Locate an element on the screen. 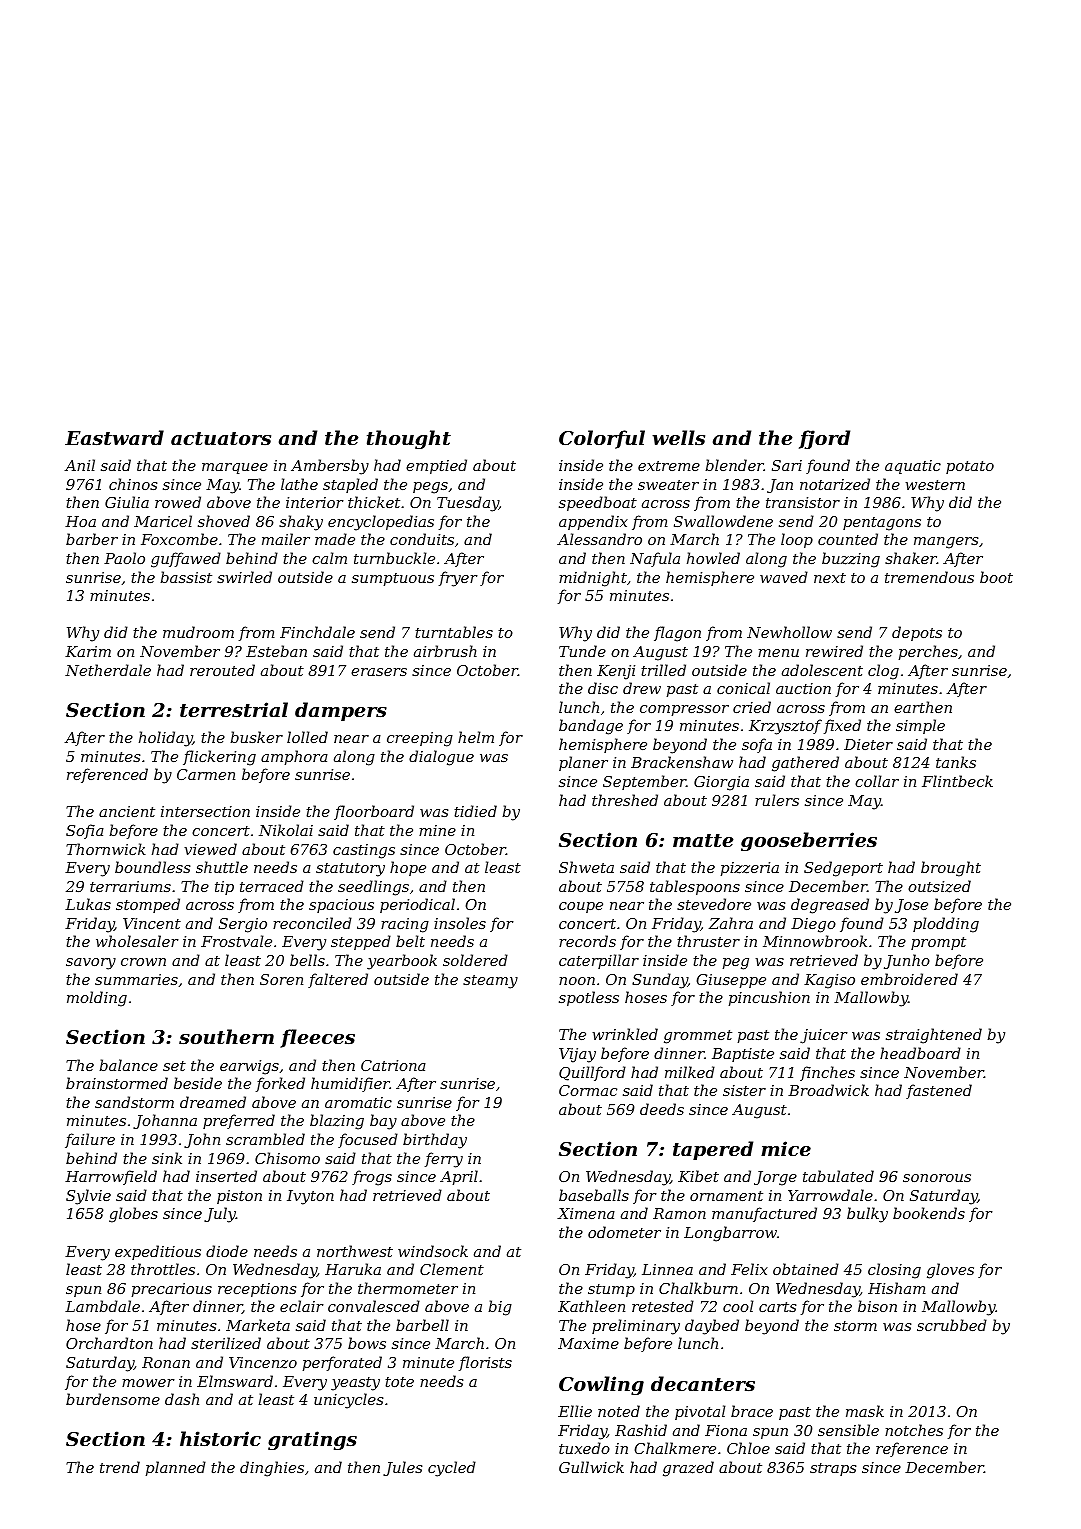 This screenshot has height=1529, width=1081. Eastward is located at coordinates (114, 438).
